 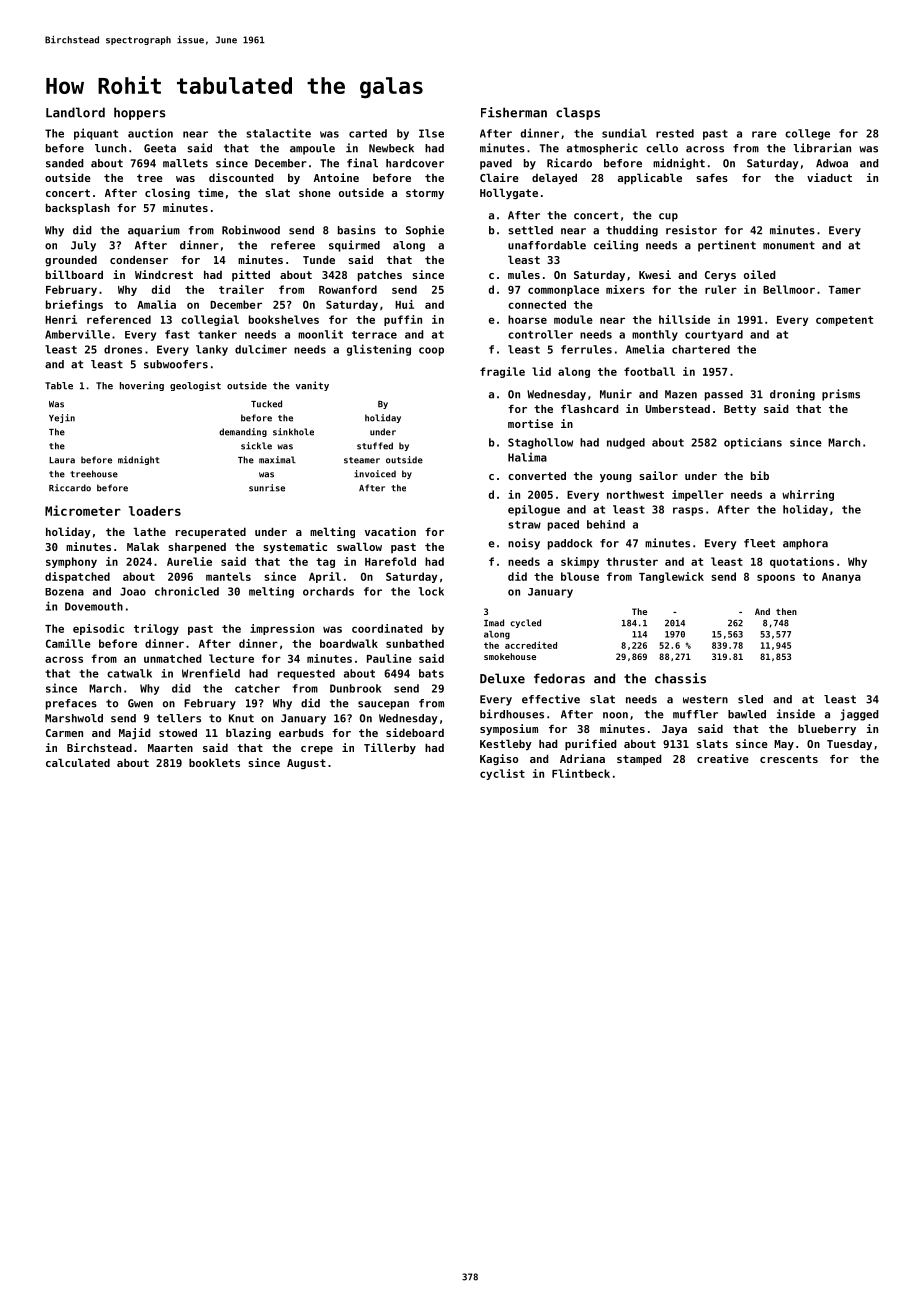 What do you see at coordinates (590, 408) in the page?
I see `flashcard` at bounding box center [590, 408].
